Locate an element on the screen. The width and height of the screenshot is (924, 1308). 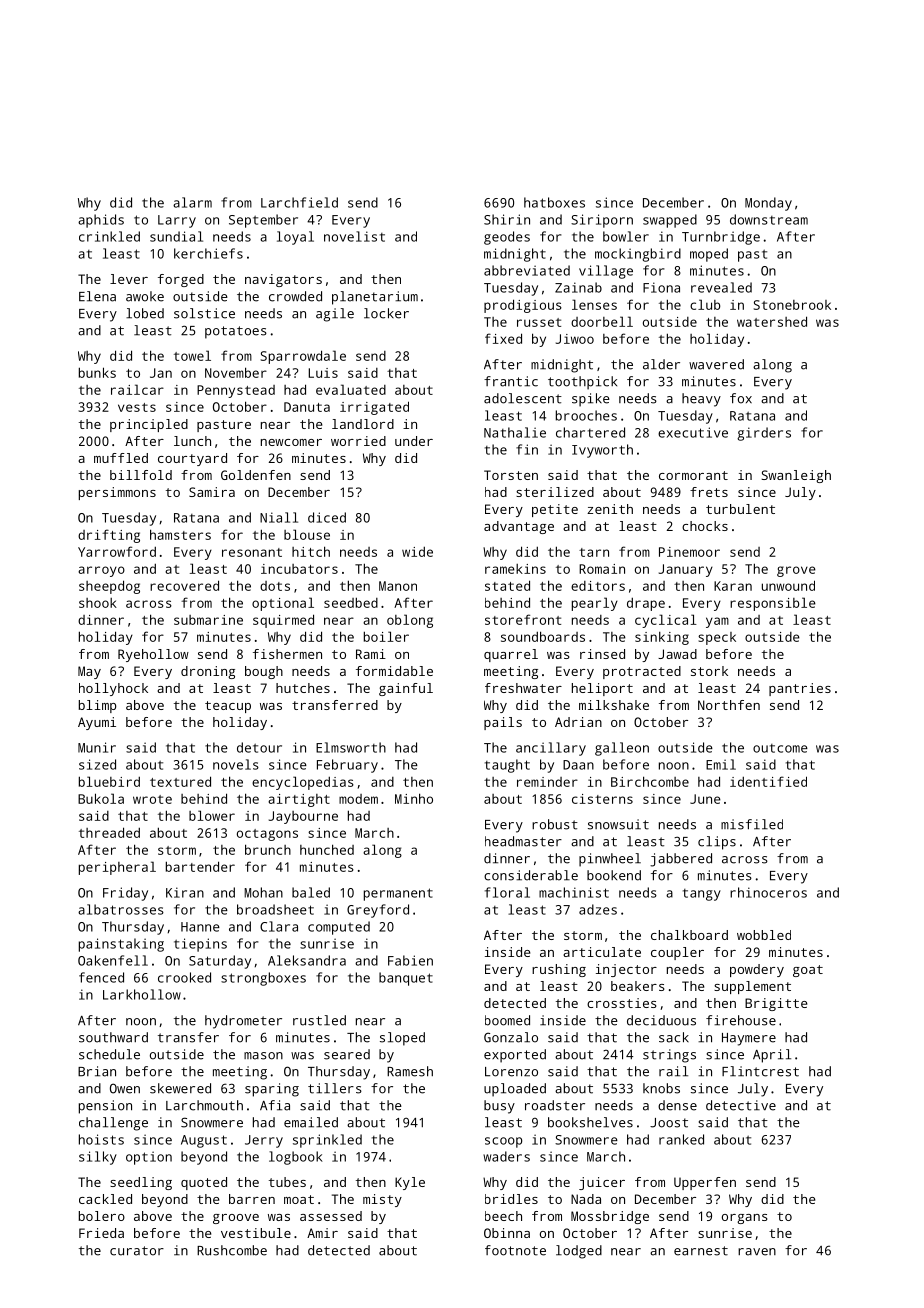
responsible is located at coordinates (773, 604).
